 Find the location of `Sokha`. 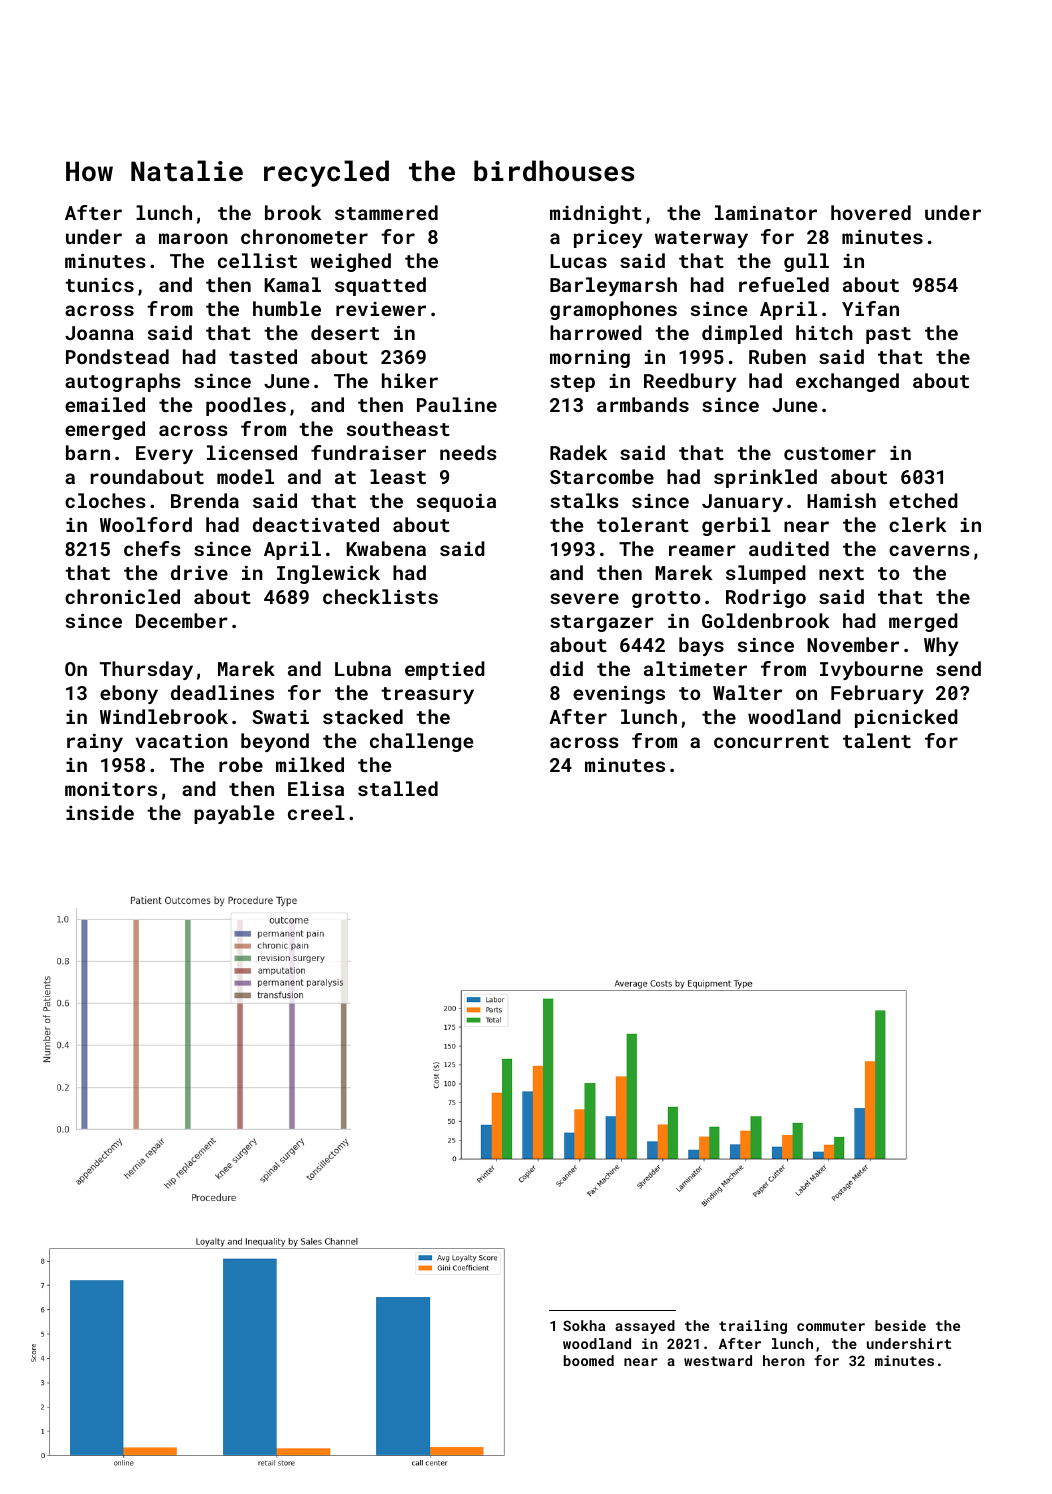

Sokha is located at coordinates (584, 1325).
